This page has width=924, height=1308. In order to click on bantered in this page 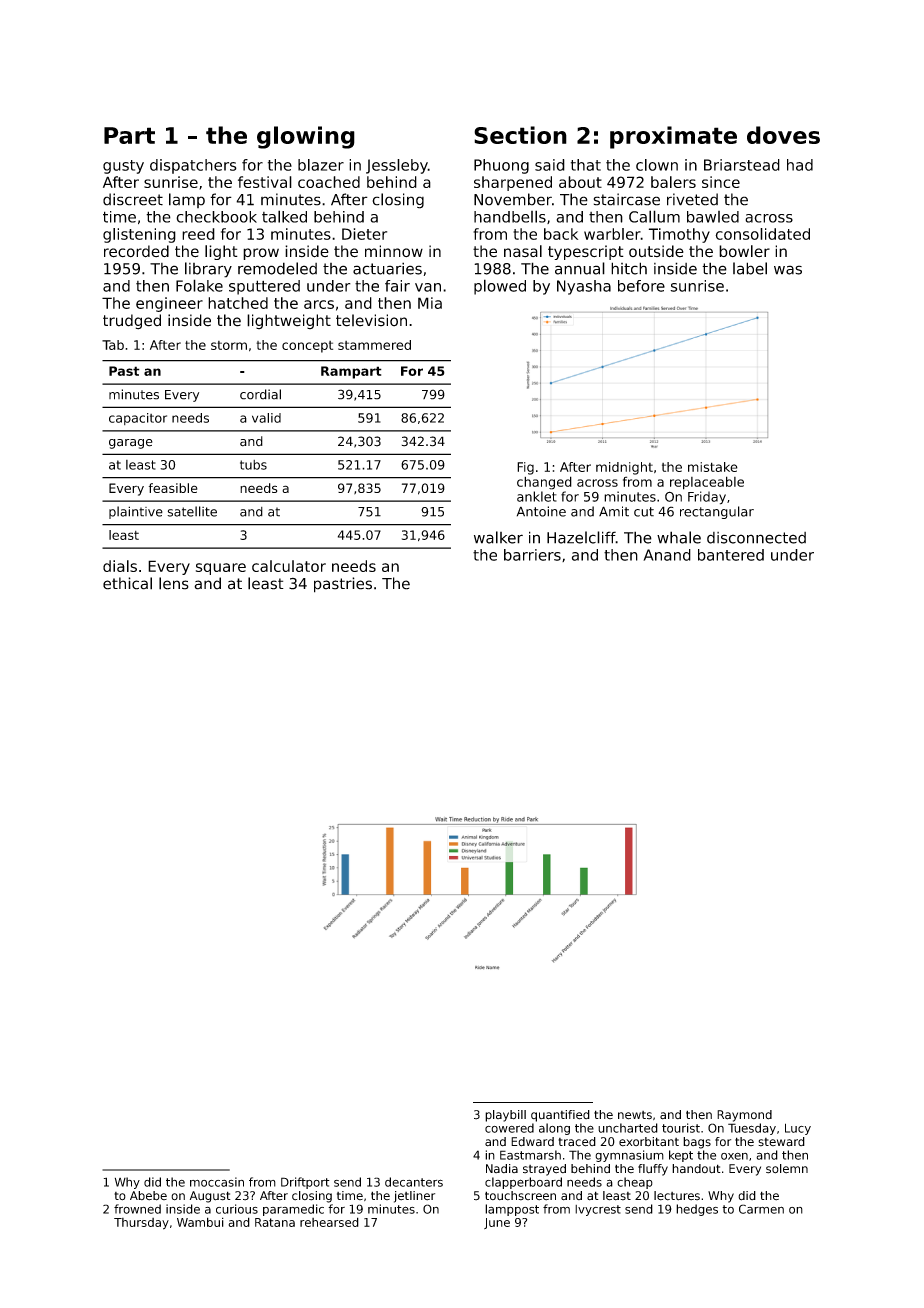, I will do `click(731, 555)`.
